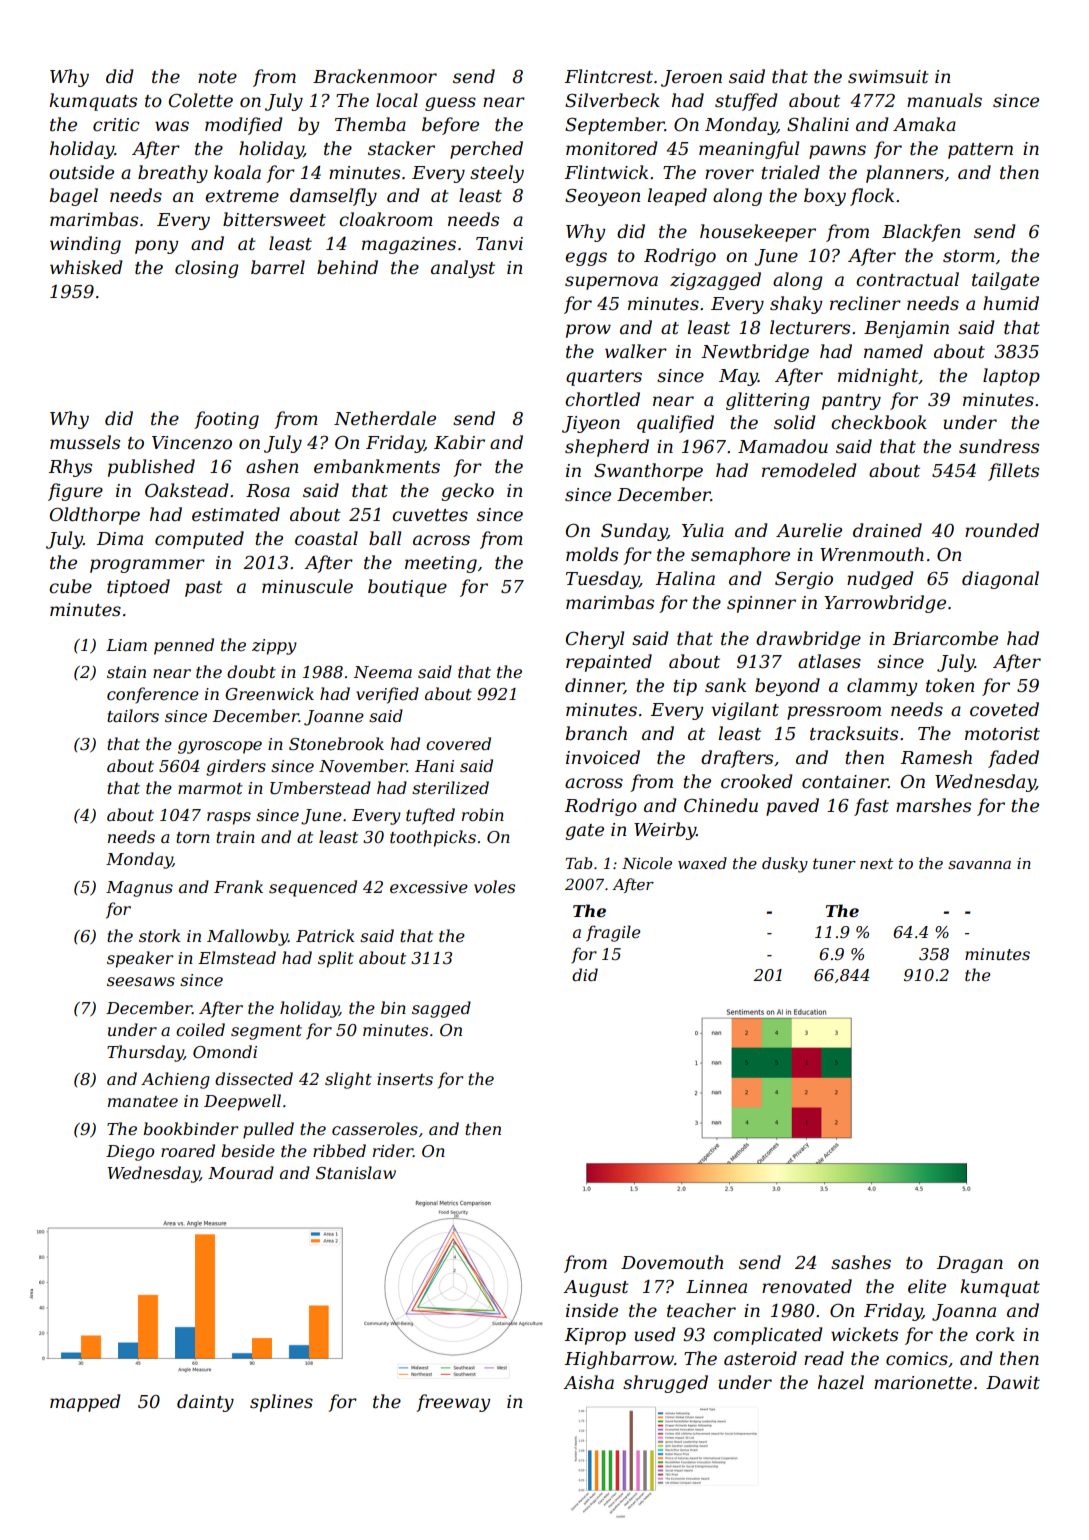 The image size is (1089, 1540). Describe the element at coordinates (1000, 580) in the screenshot. I see `diagonal` at that location.
